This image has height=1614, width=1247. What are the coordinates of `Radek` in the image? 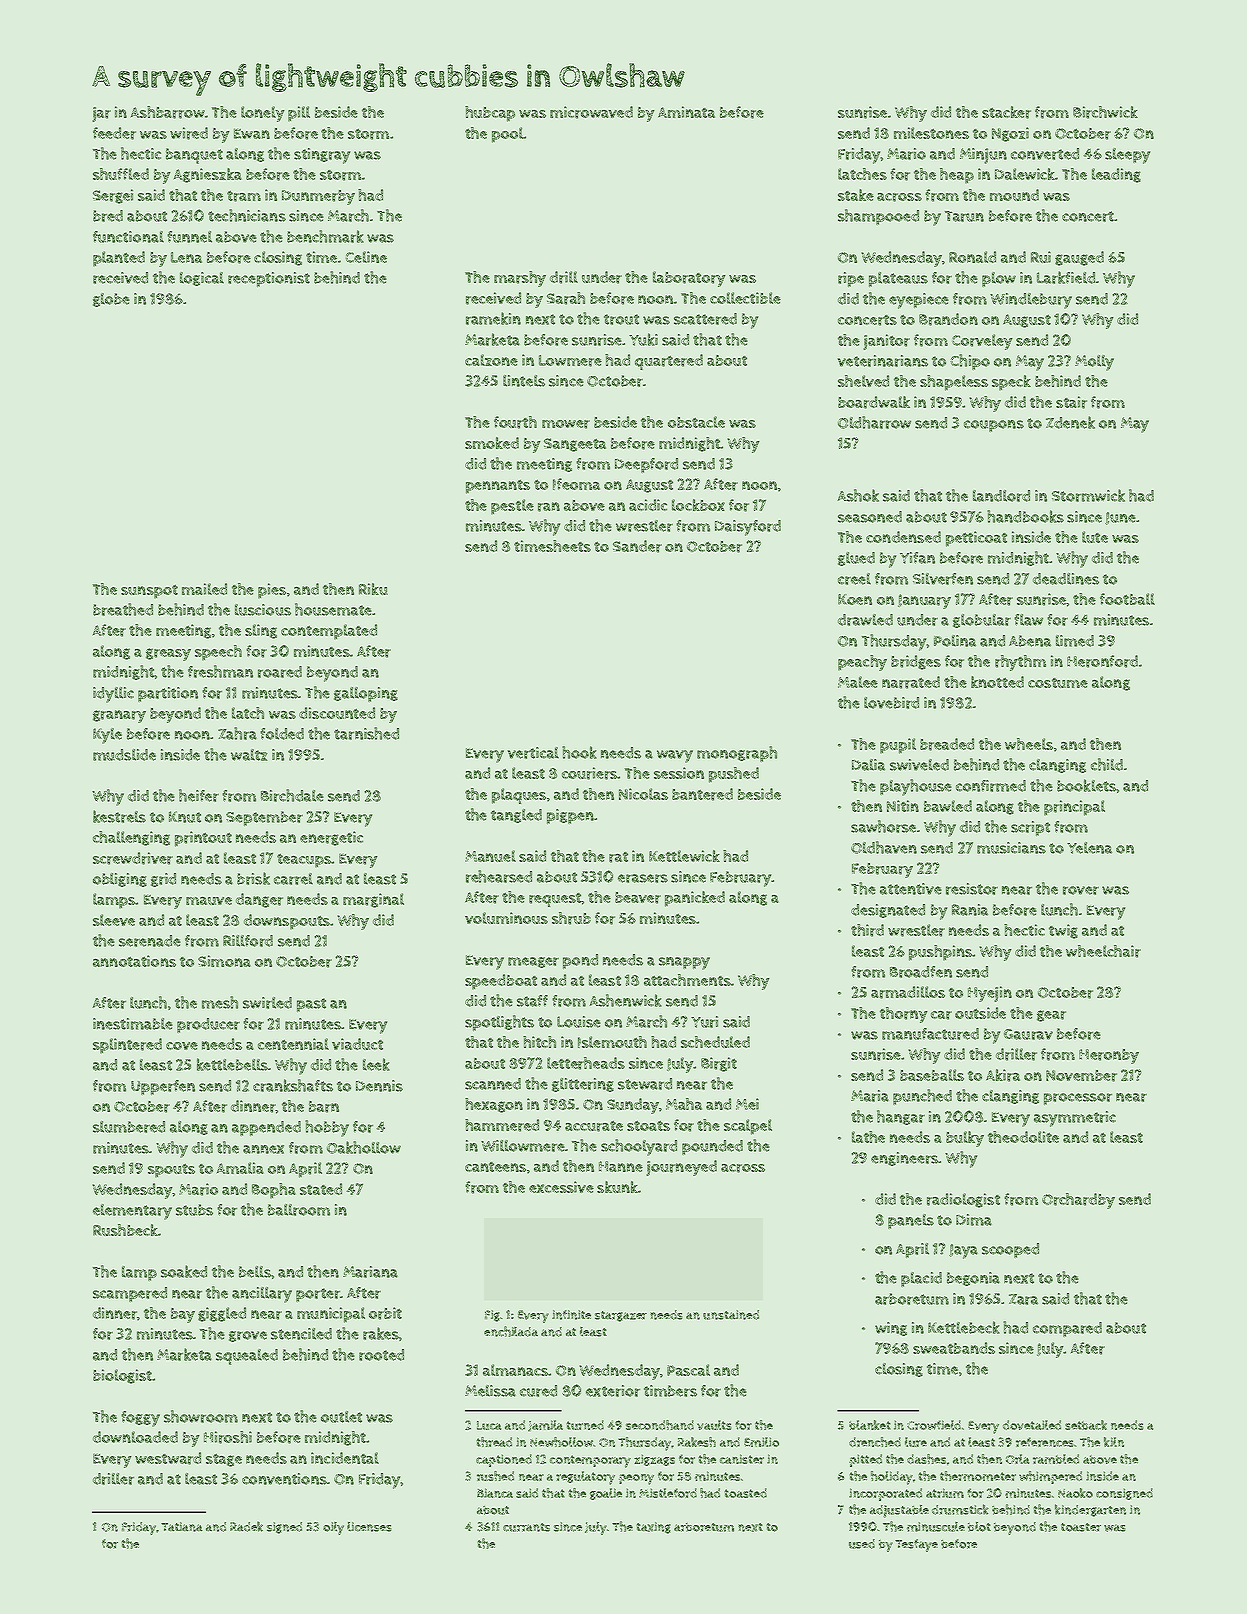 It's located at (246, 1526).
